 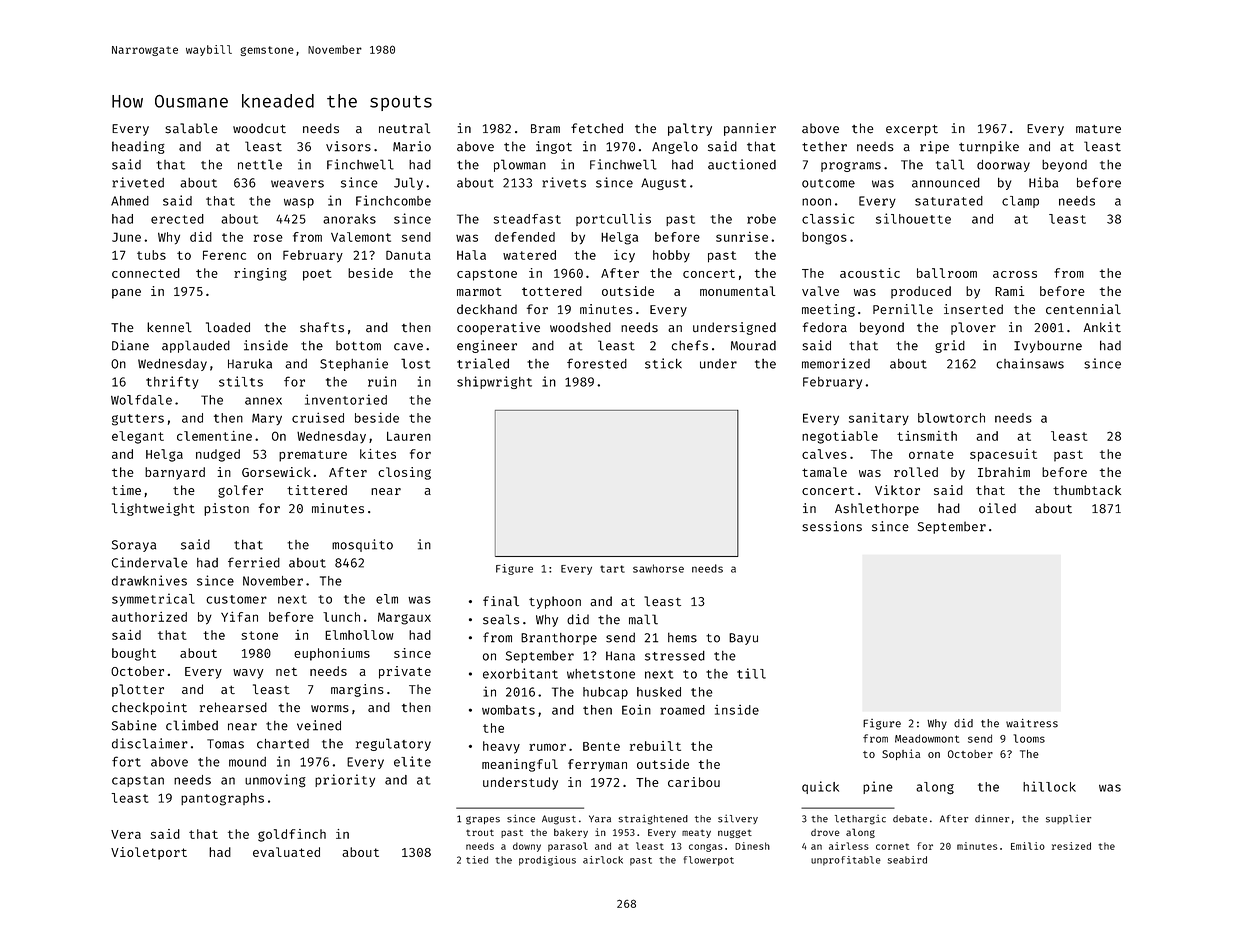 I want to click on forested, so click(x=597, y=363).
